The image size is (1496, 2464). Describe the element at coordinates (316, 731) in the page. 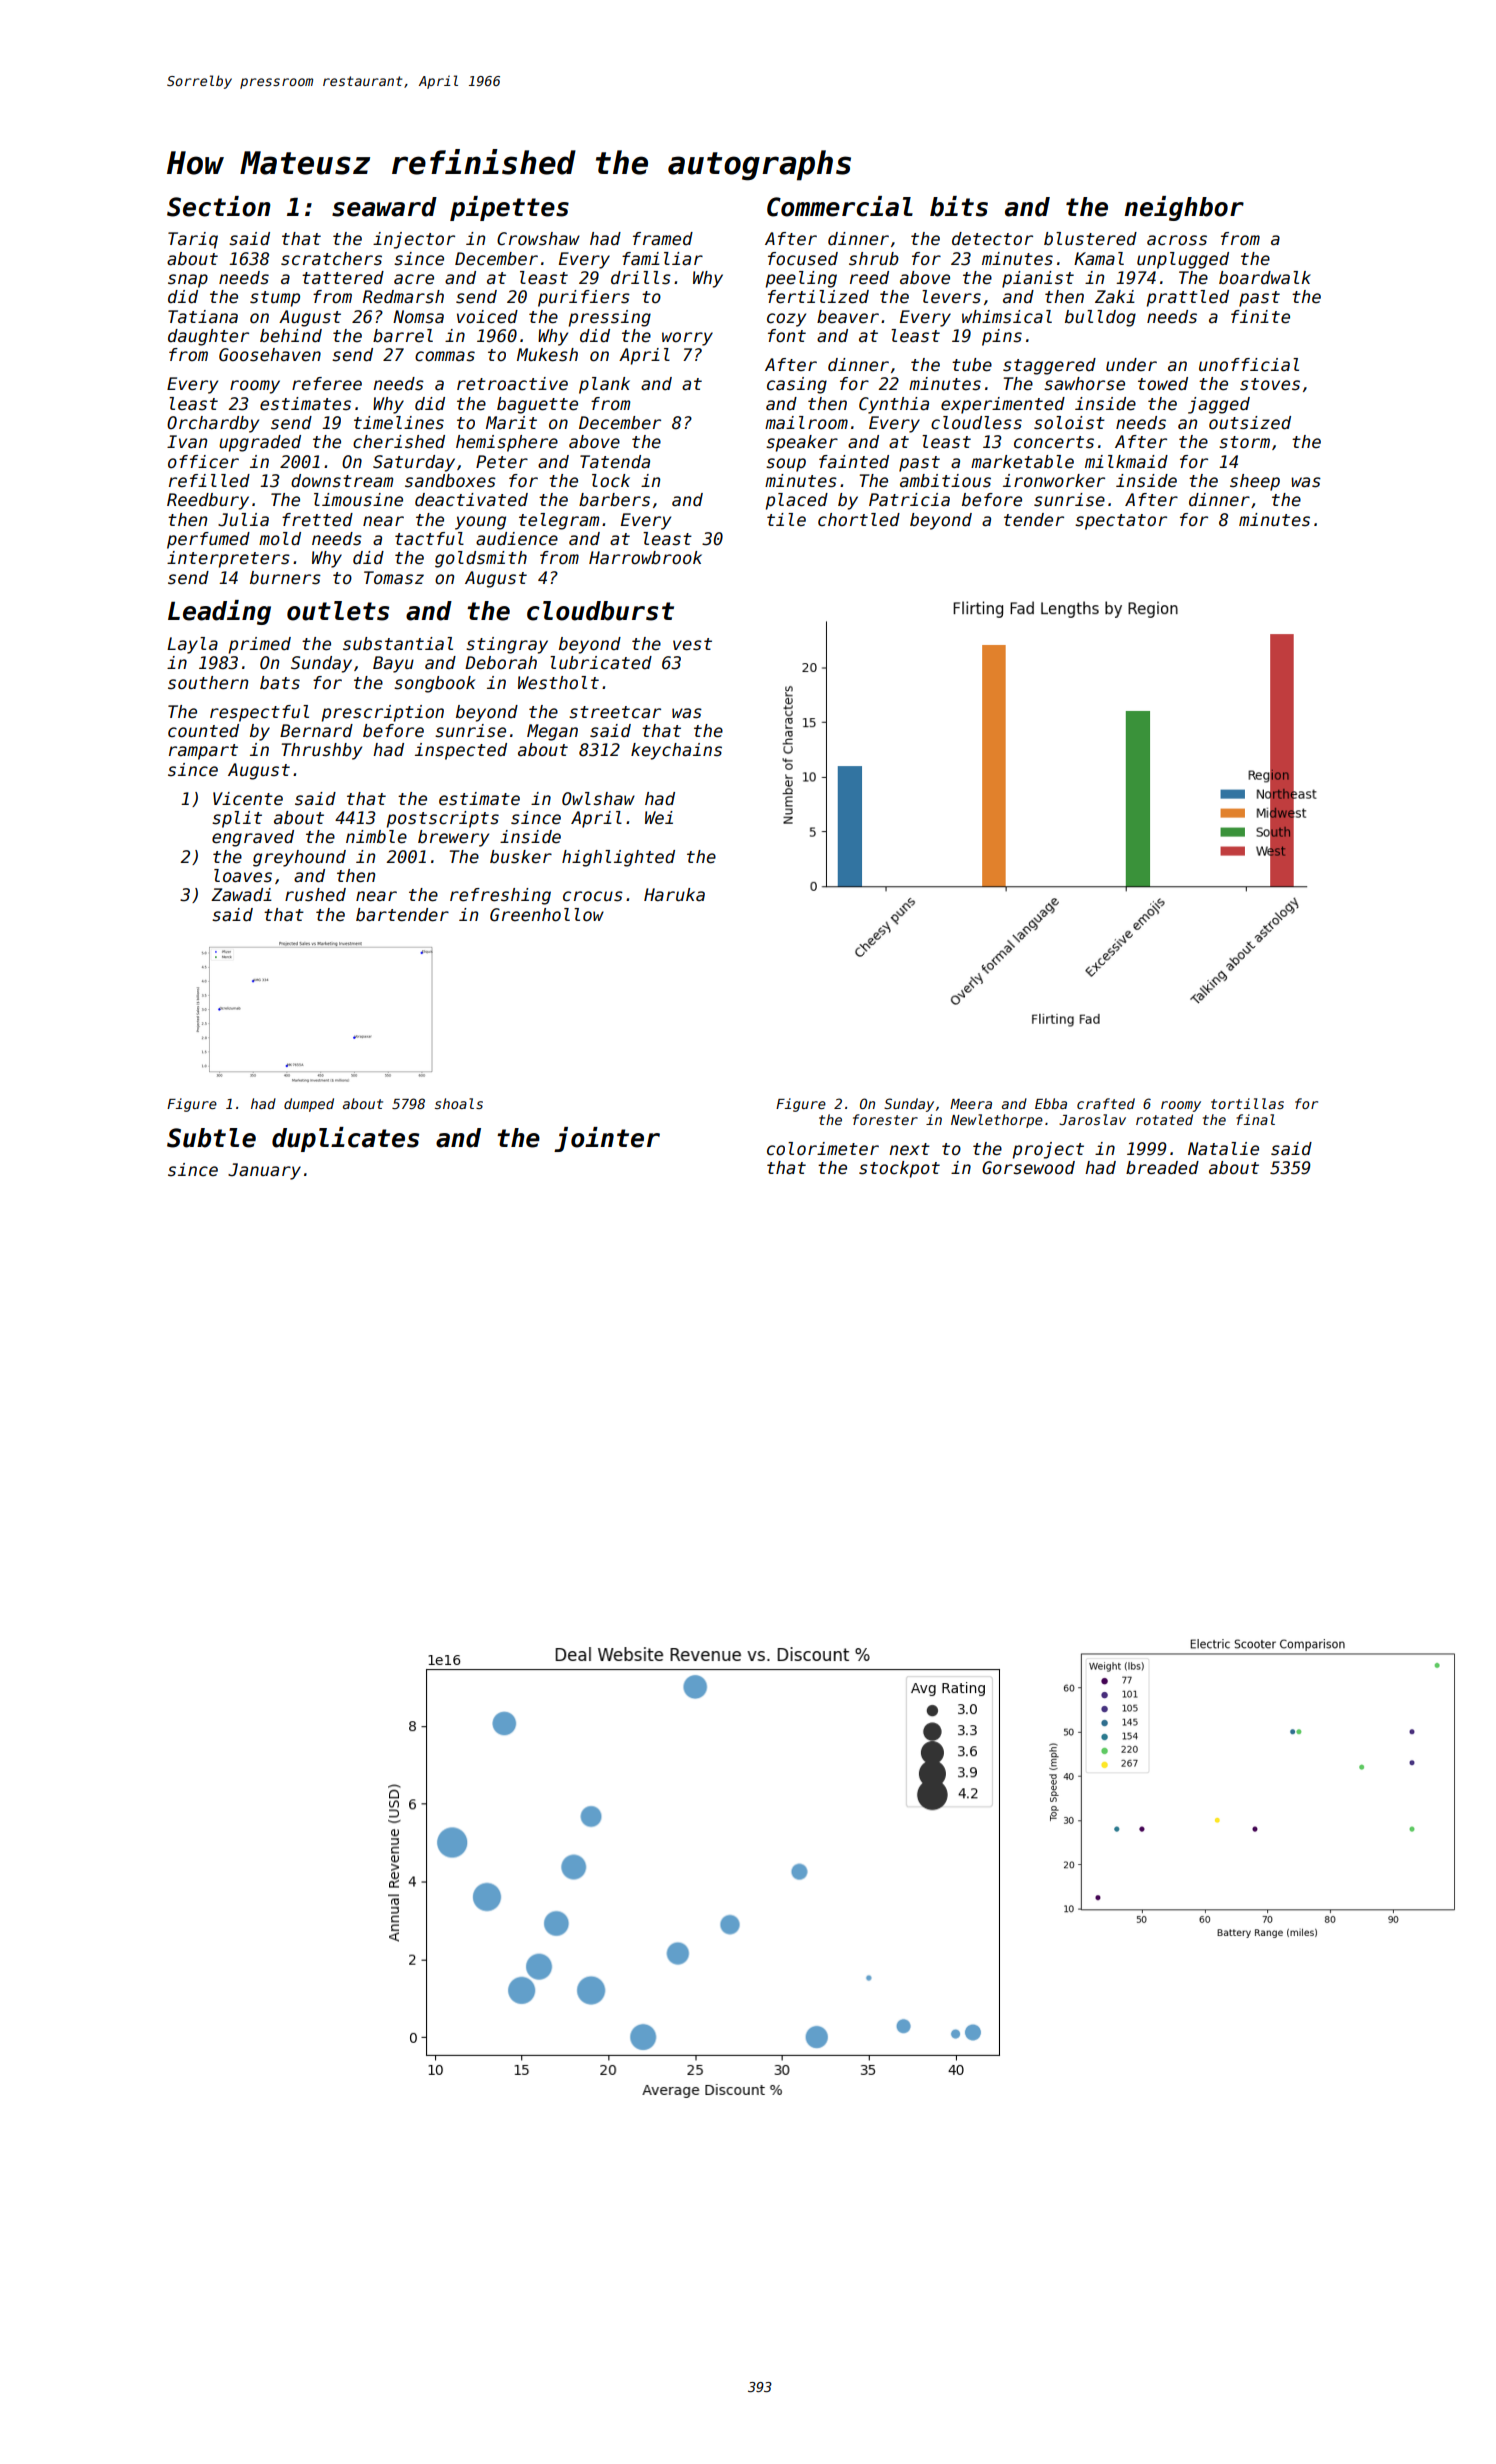

I see `Bernard` at that location.
